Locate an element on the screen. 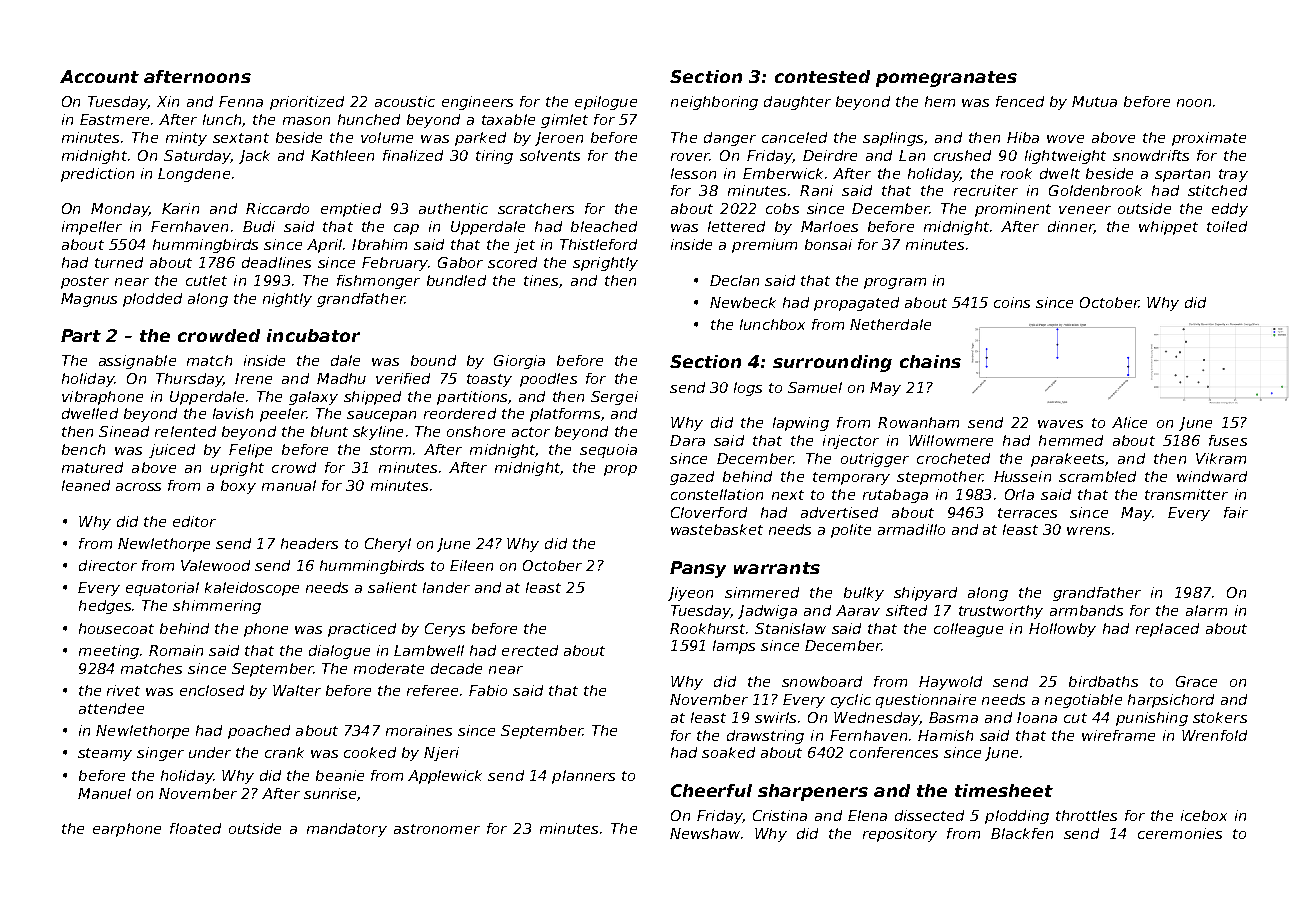 The width and height of the screenshot is (1308, 924). Eastmere is located at coordinates (114, 119).
